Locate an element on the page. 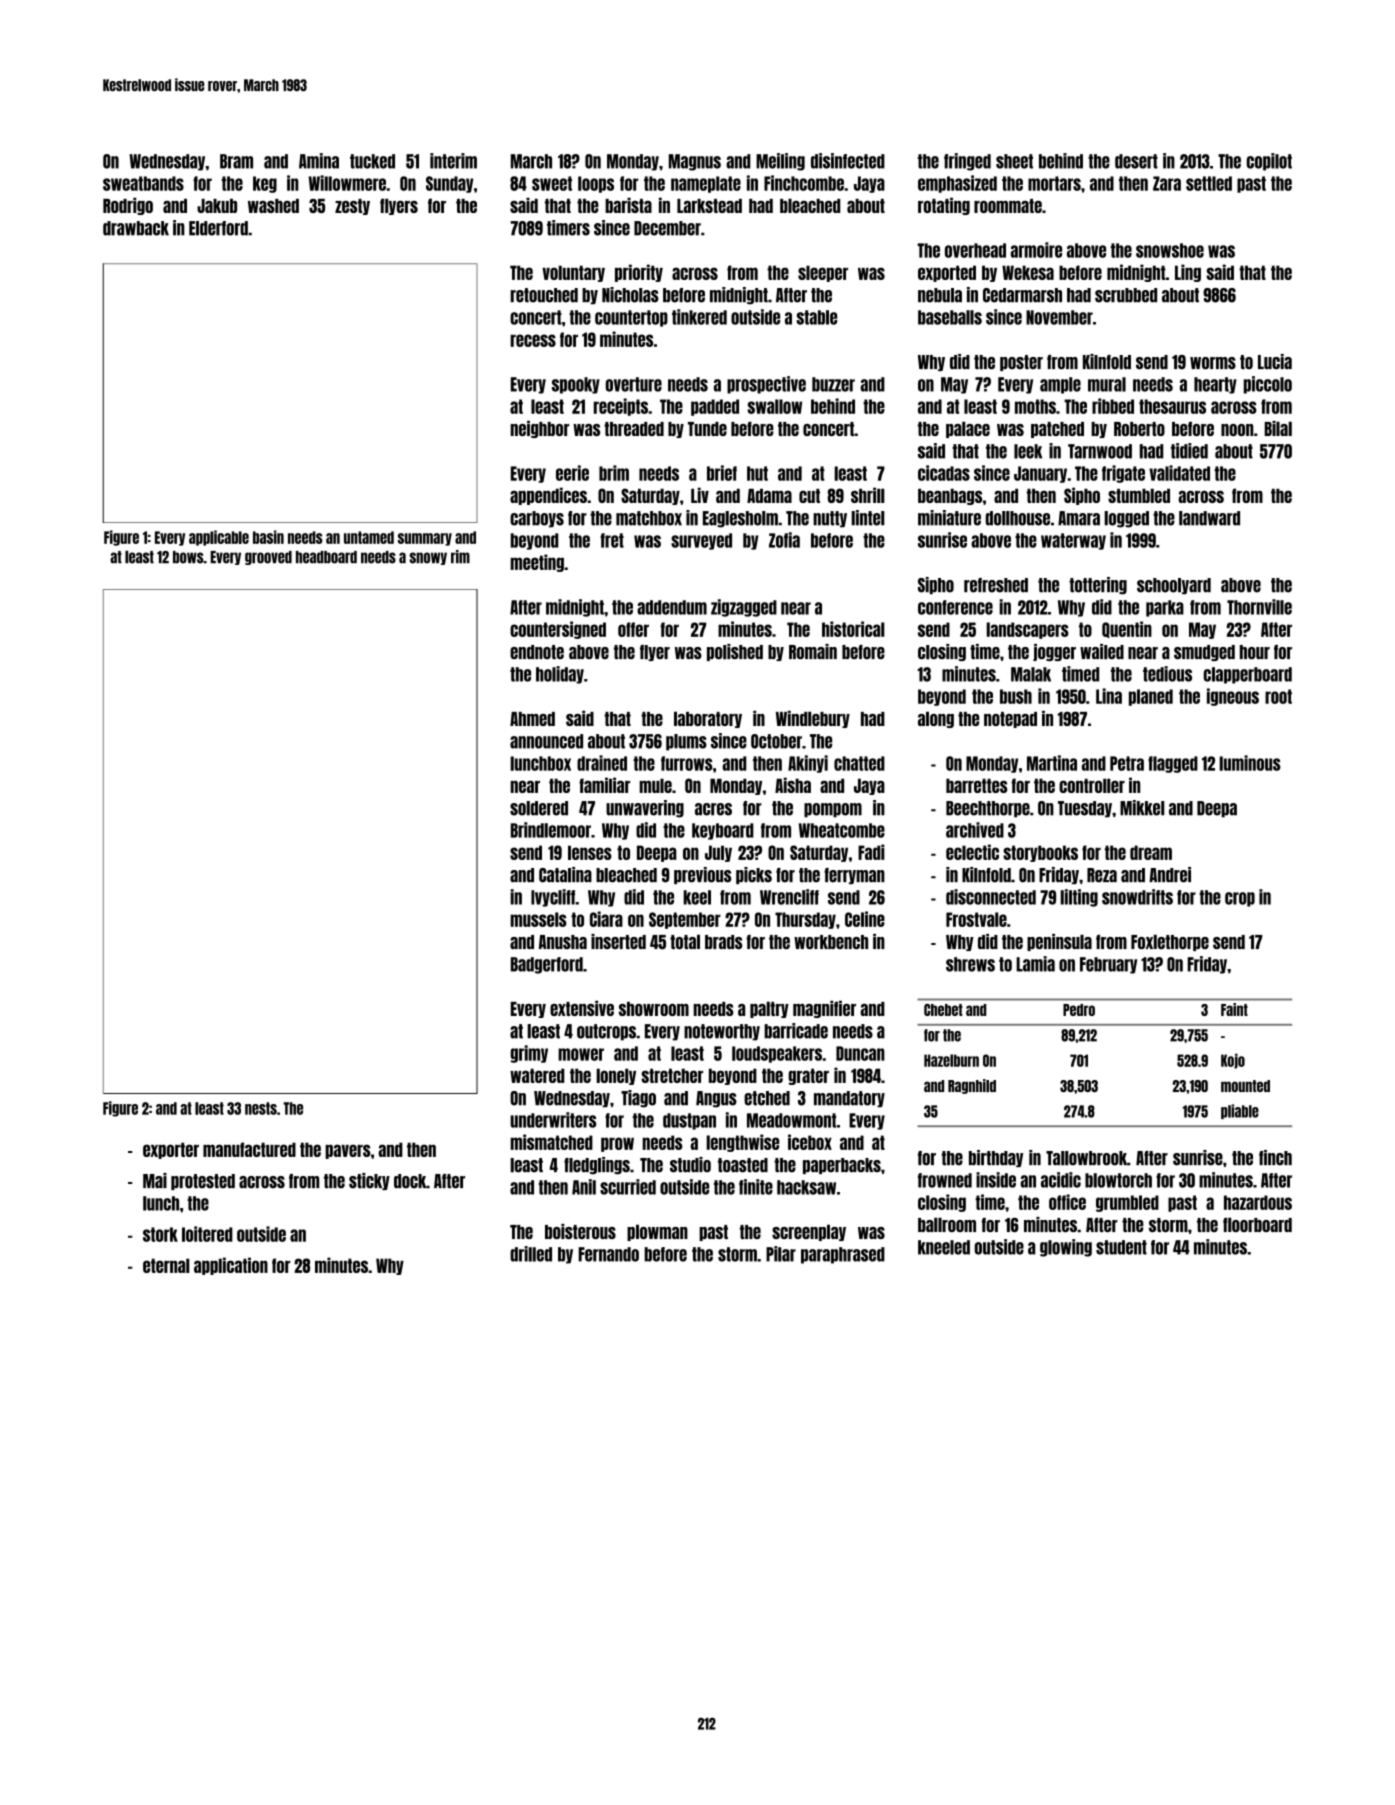  Nicholas is located at coordinates (630, 295).
